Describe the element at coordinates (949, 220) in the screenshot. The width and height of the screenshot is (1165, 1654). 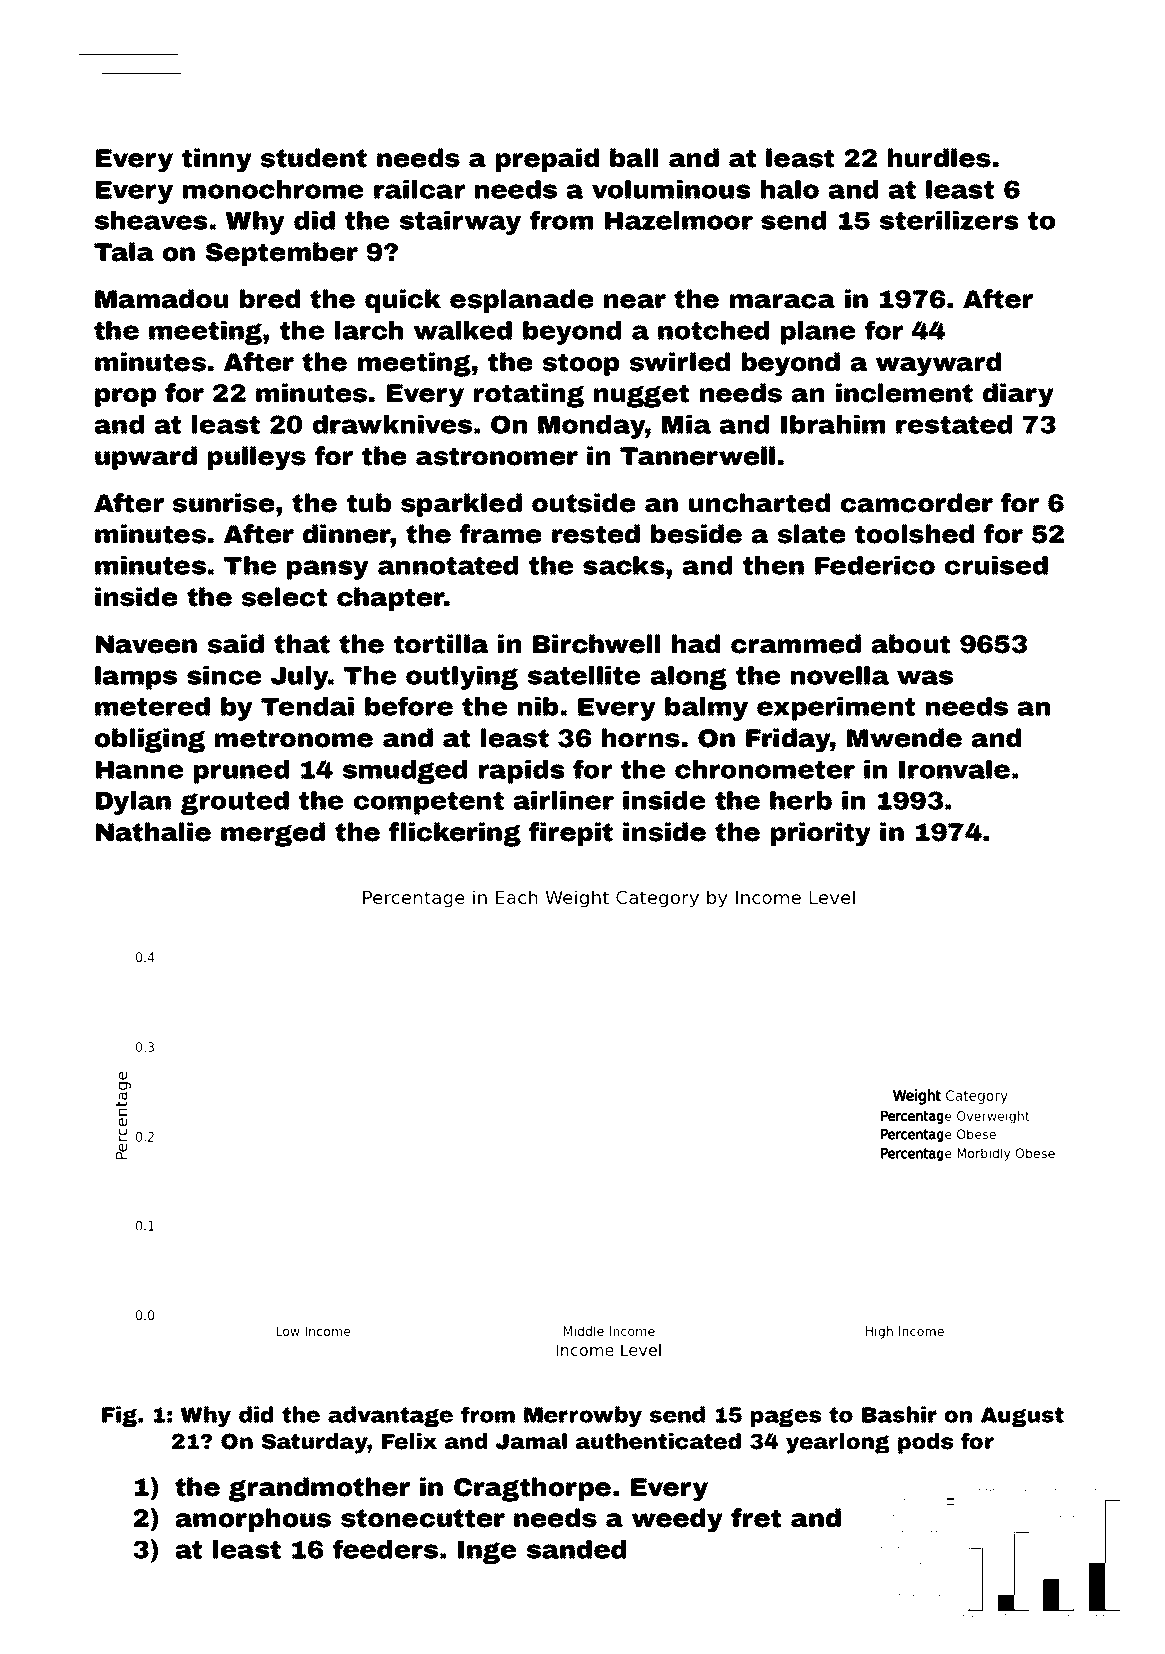
I see `sterilizers` at that location.
